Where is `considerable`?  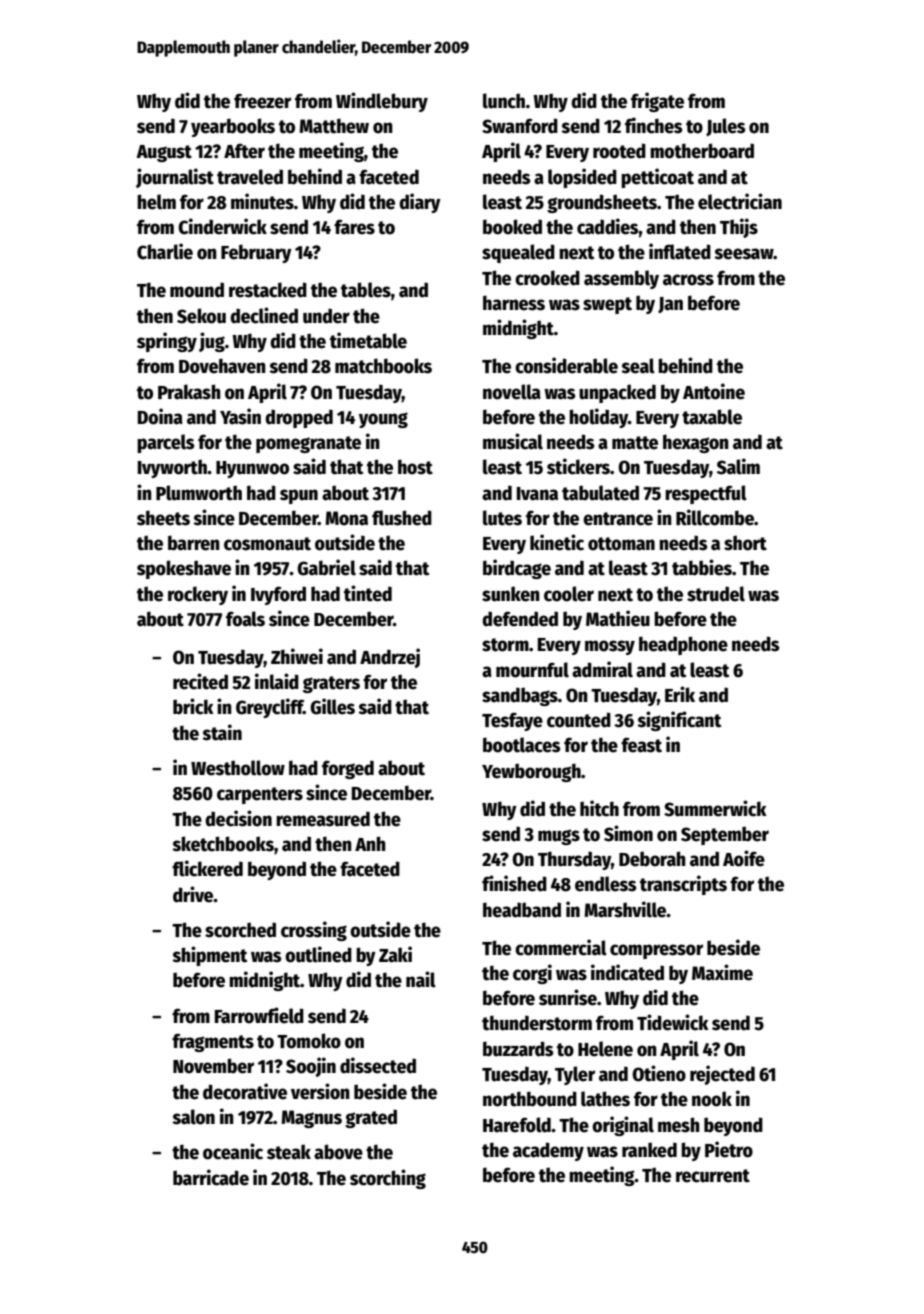 considerable is located at coordinates (566, 365).
